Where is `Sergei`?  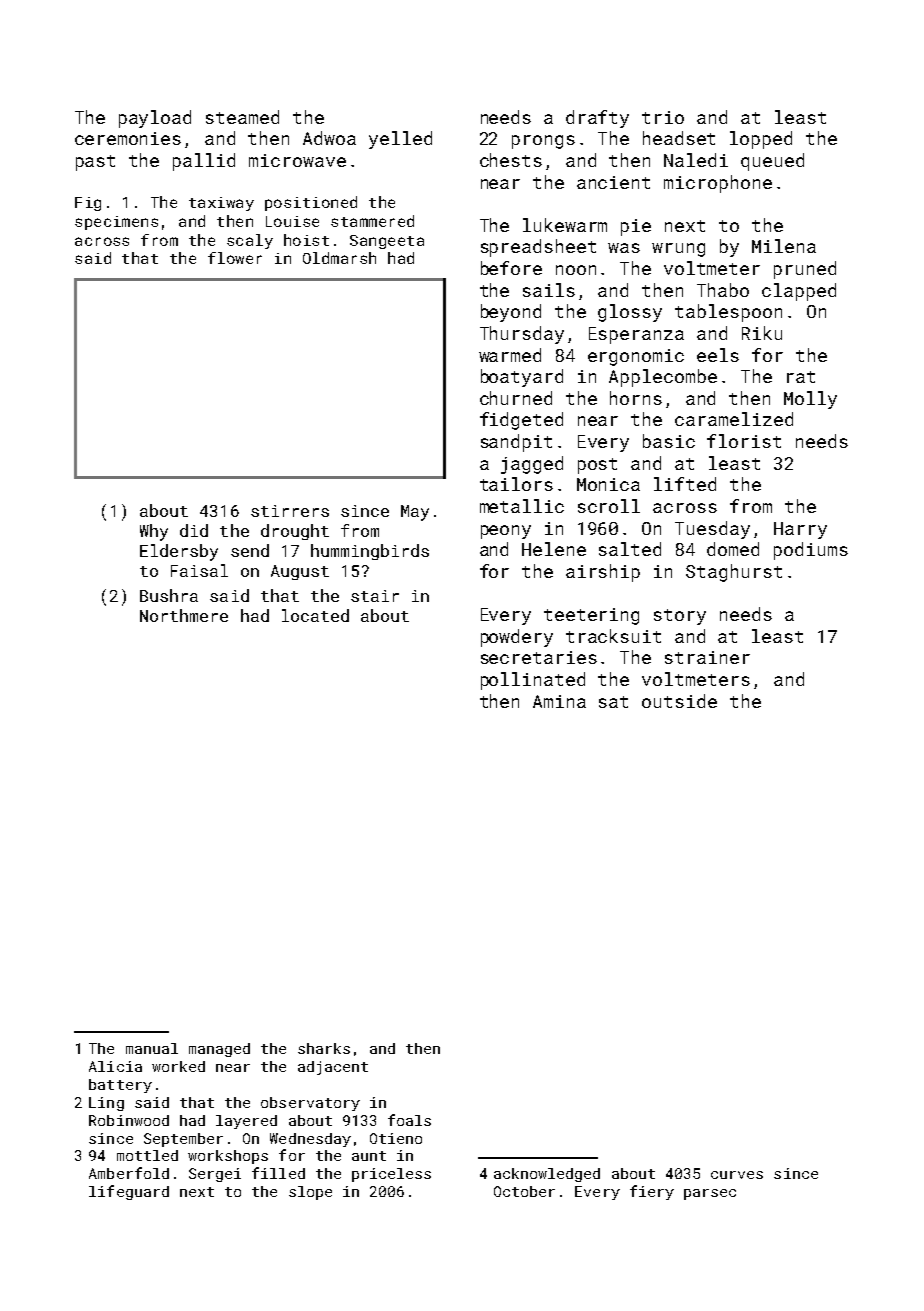
Sergei is located at coordinates (215, 1175).
